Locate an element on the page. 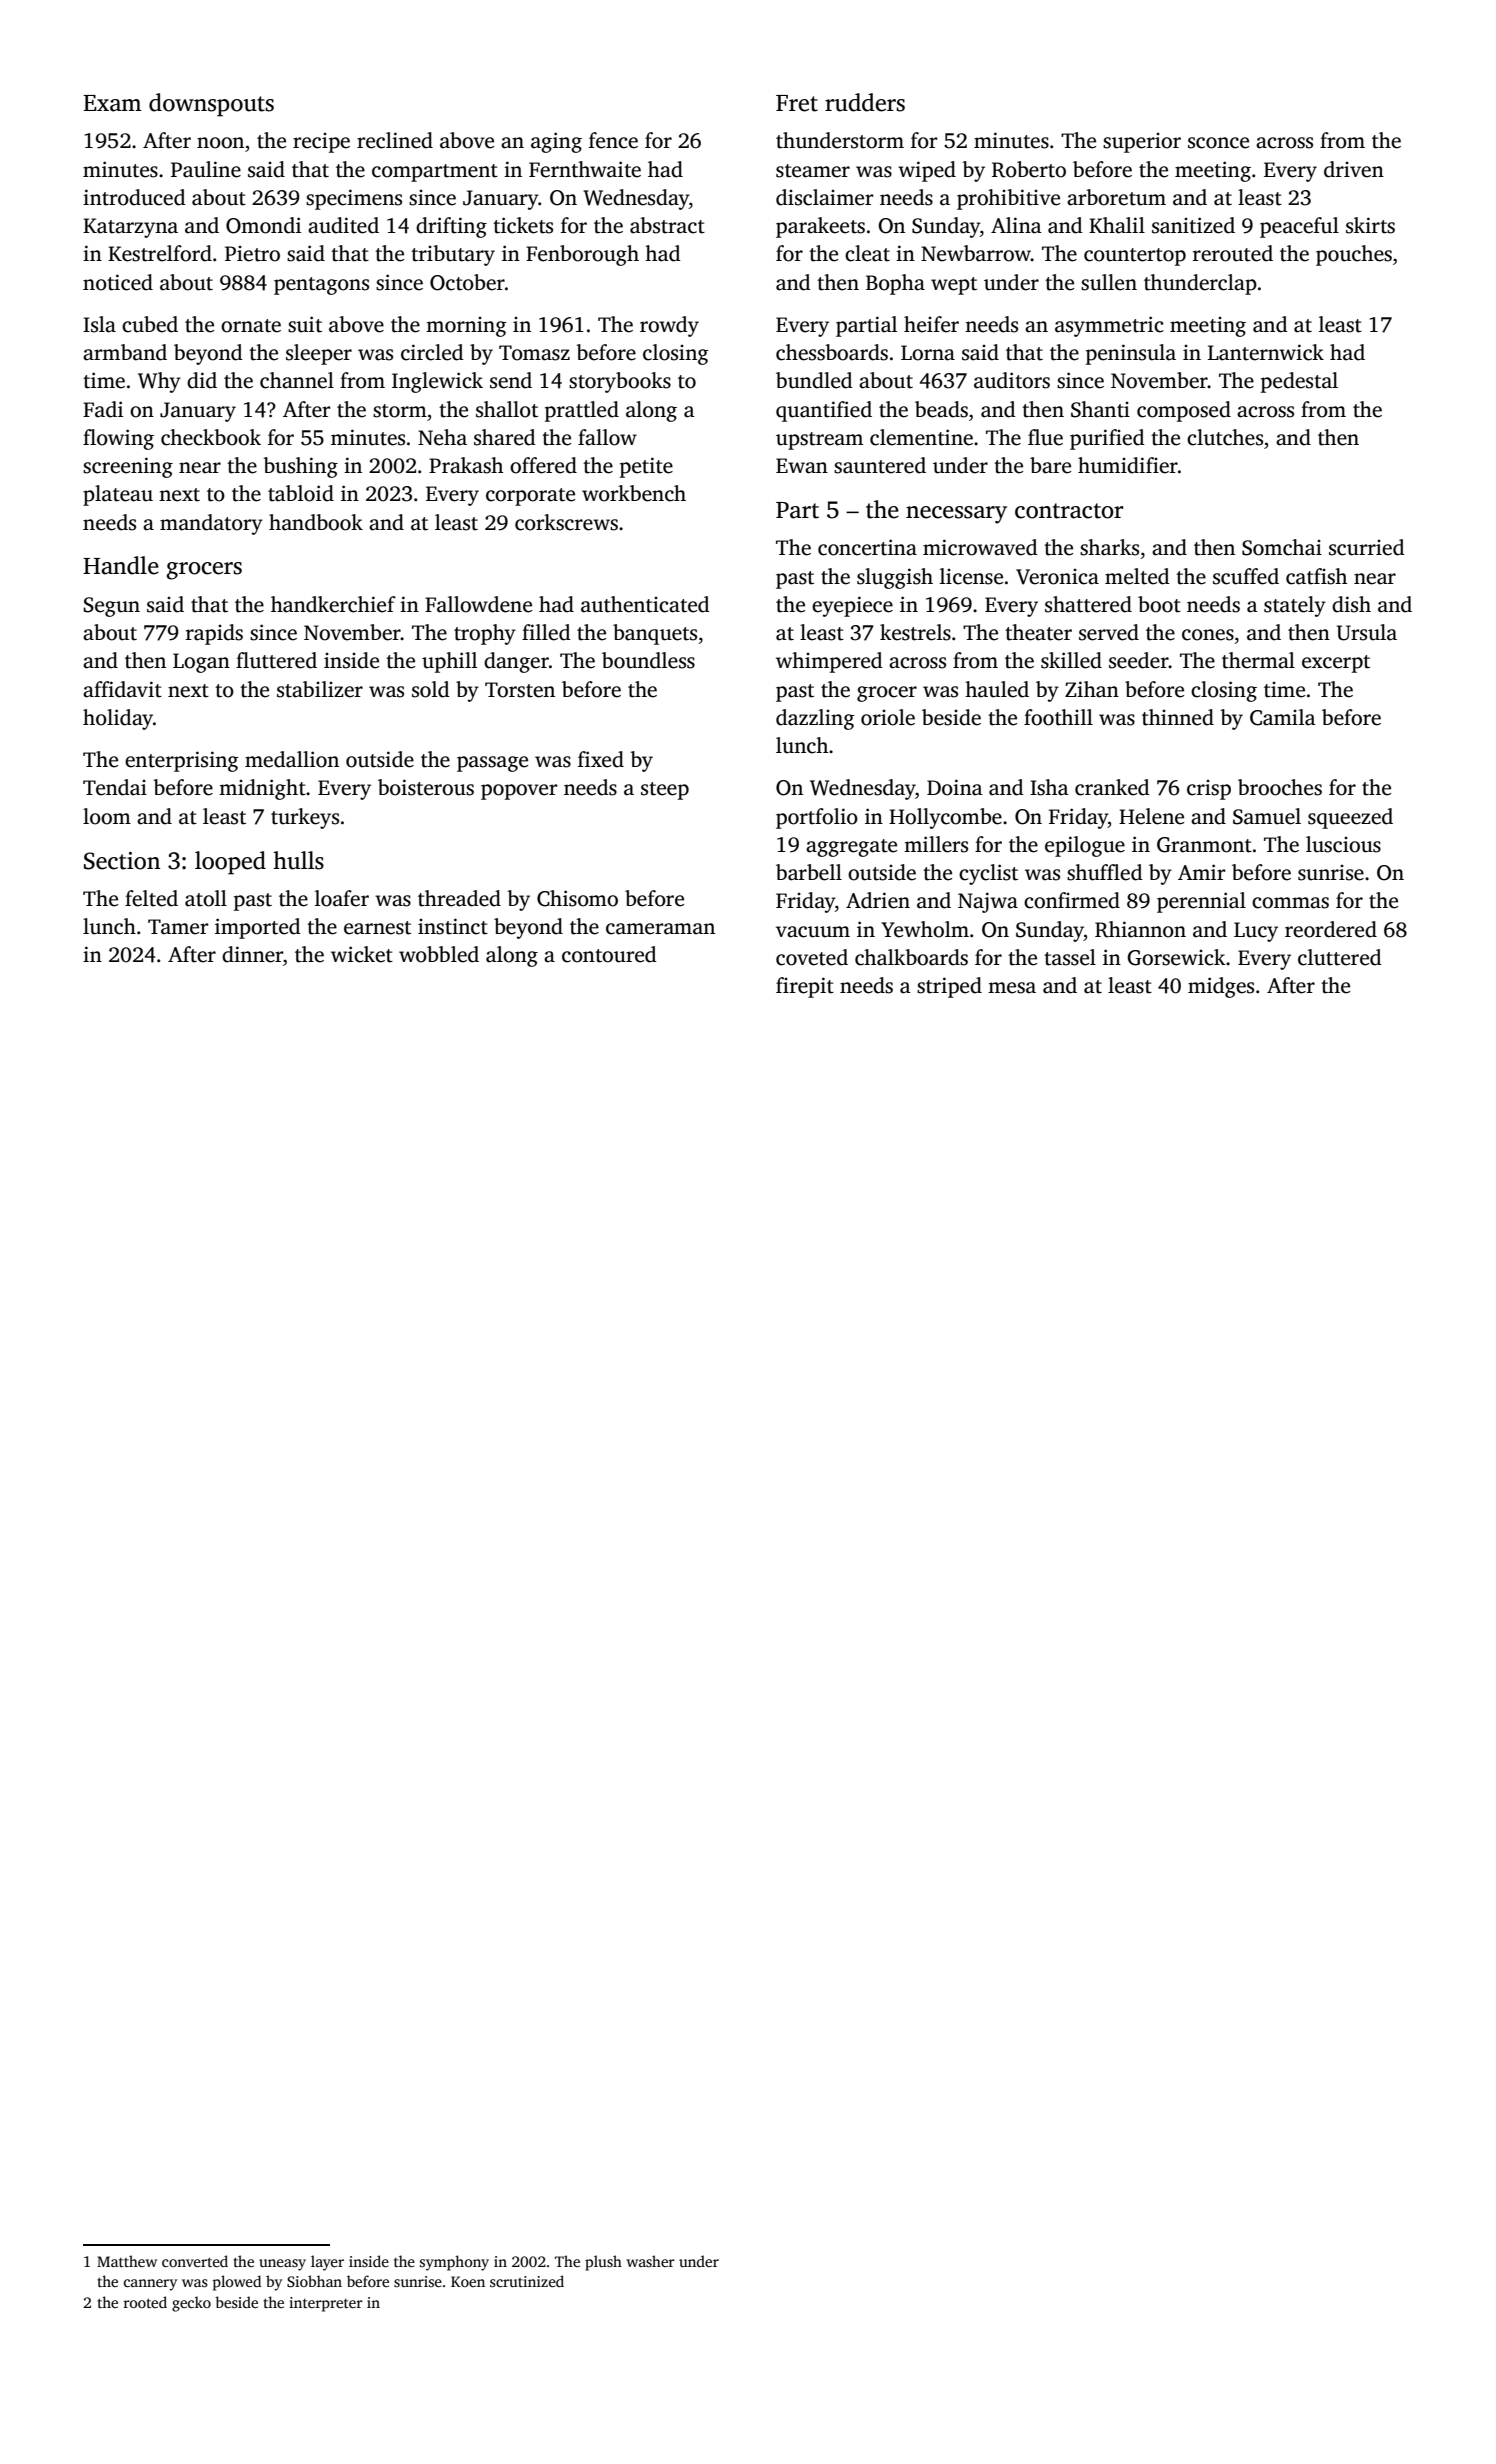 Image resolution: width=1496 pixels, height=2464 pixels. plush is located at coordinates (603, 2263).
